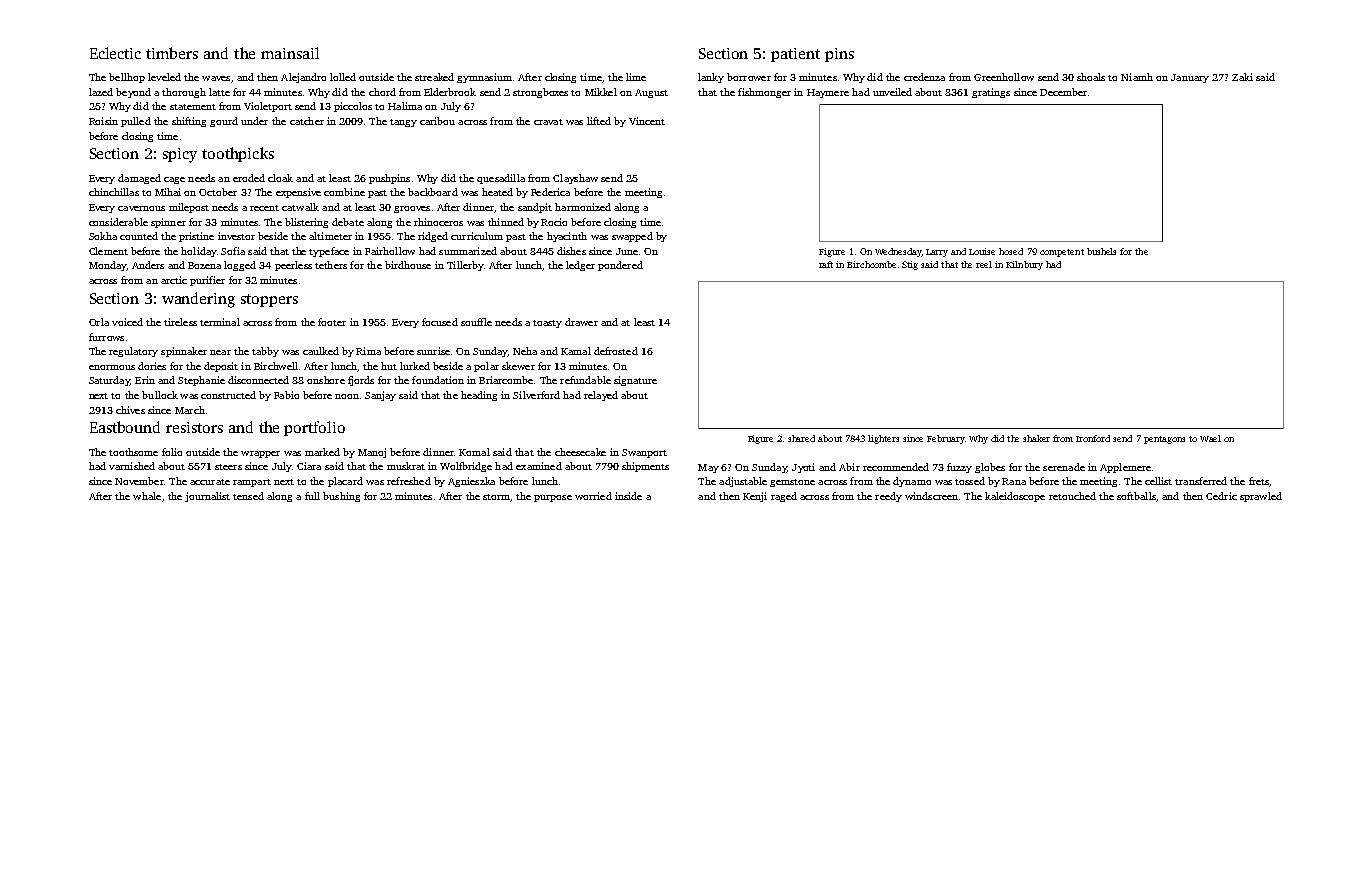  What do you see at coordinates (290, 53) in the screenshot?
I see `mainsail` at bounding box center [290, 53].
